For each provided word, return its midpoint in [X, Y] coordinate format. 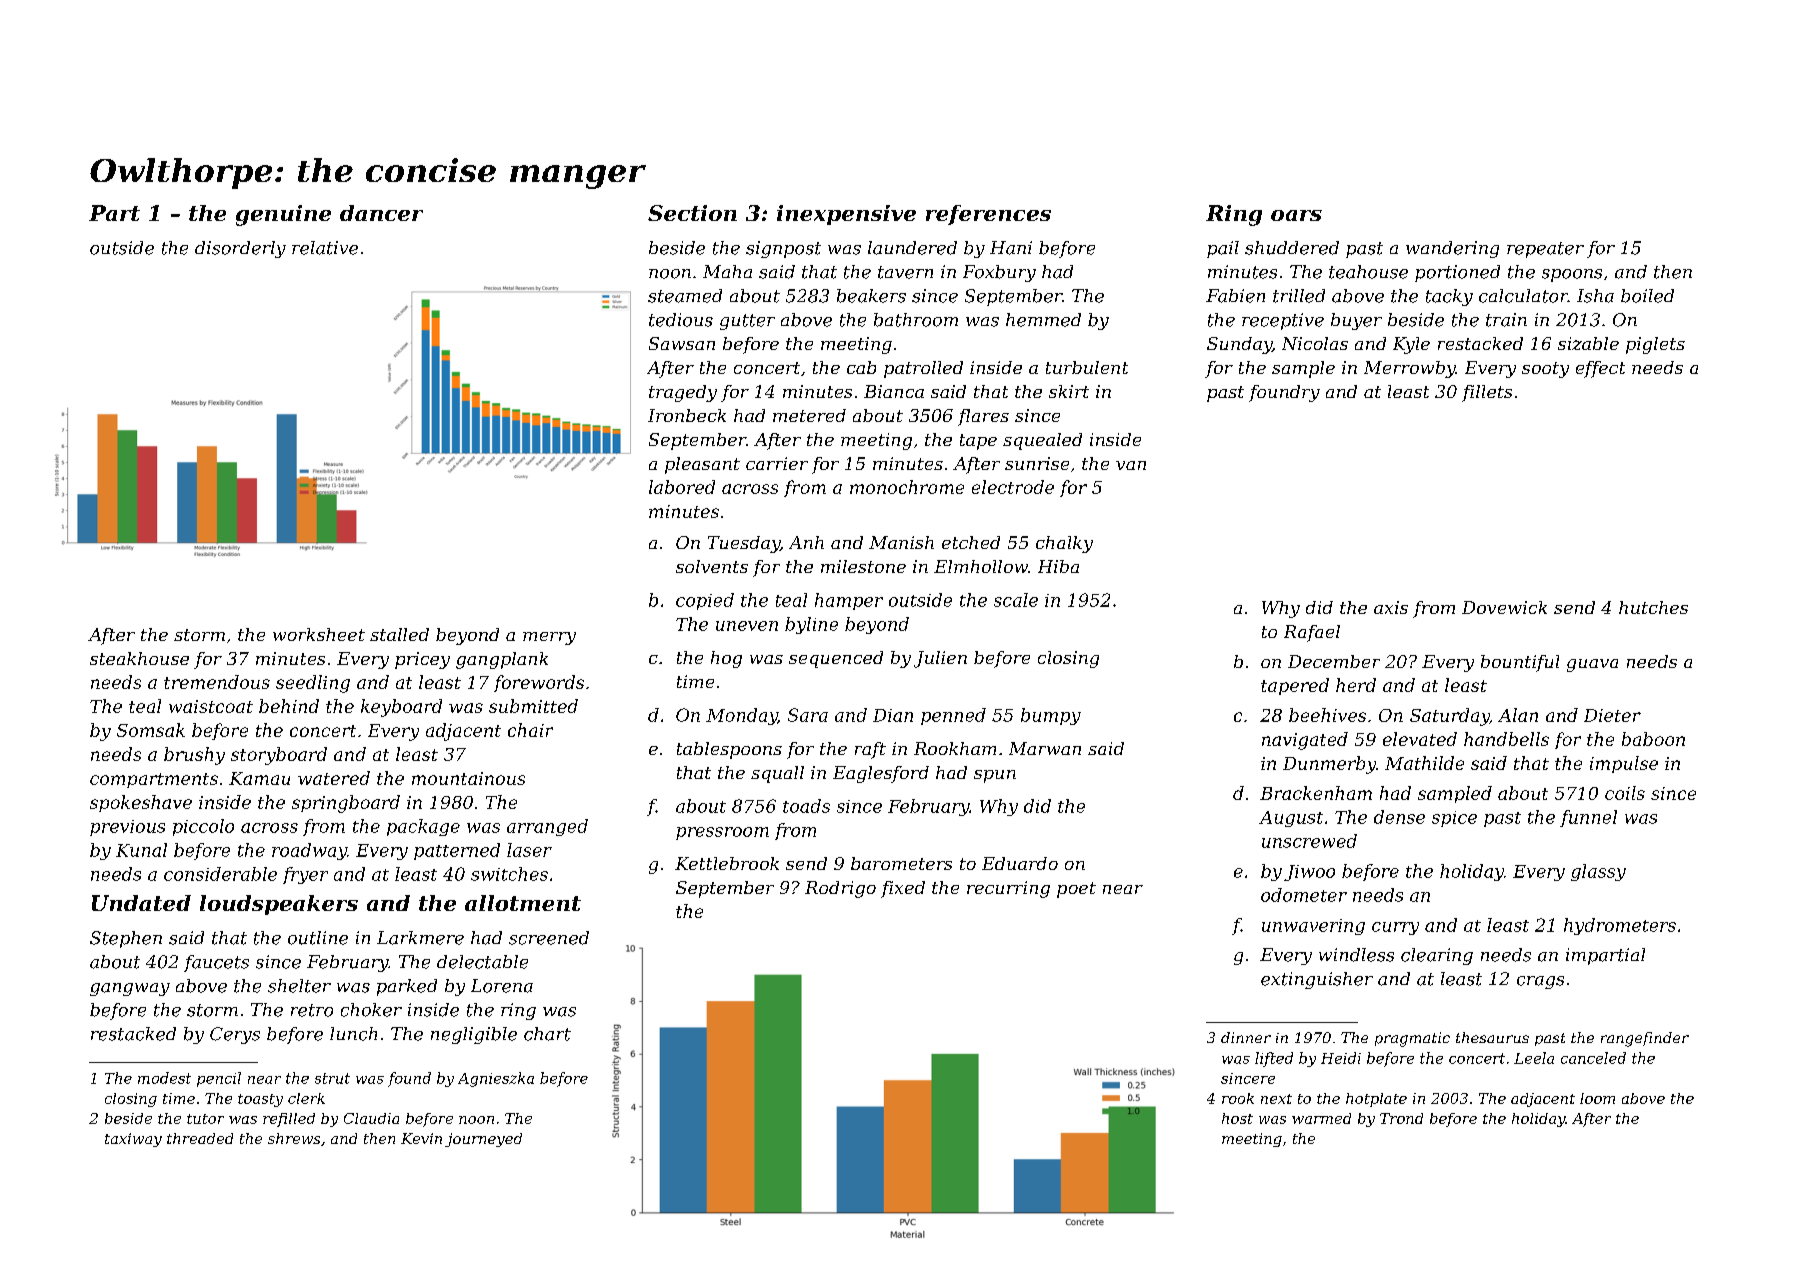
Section [692, 213]
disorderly [240, 249]
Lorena [502, 986]
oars [1296, 215]
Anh [806, 542]
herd [1356, 685]
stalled [399, 634]
